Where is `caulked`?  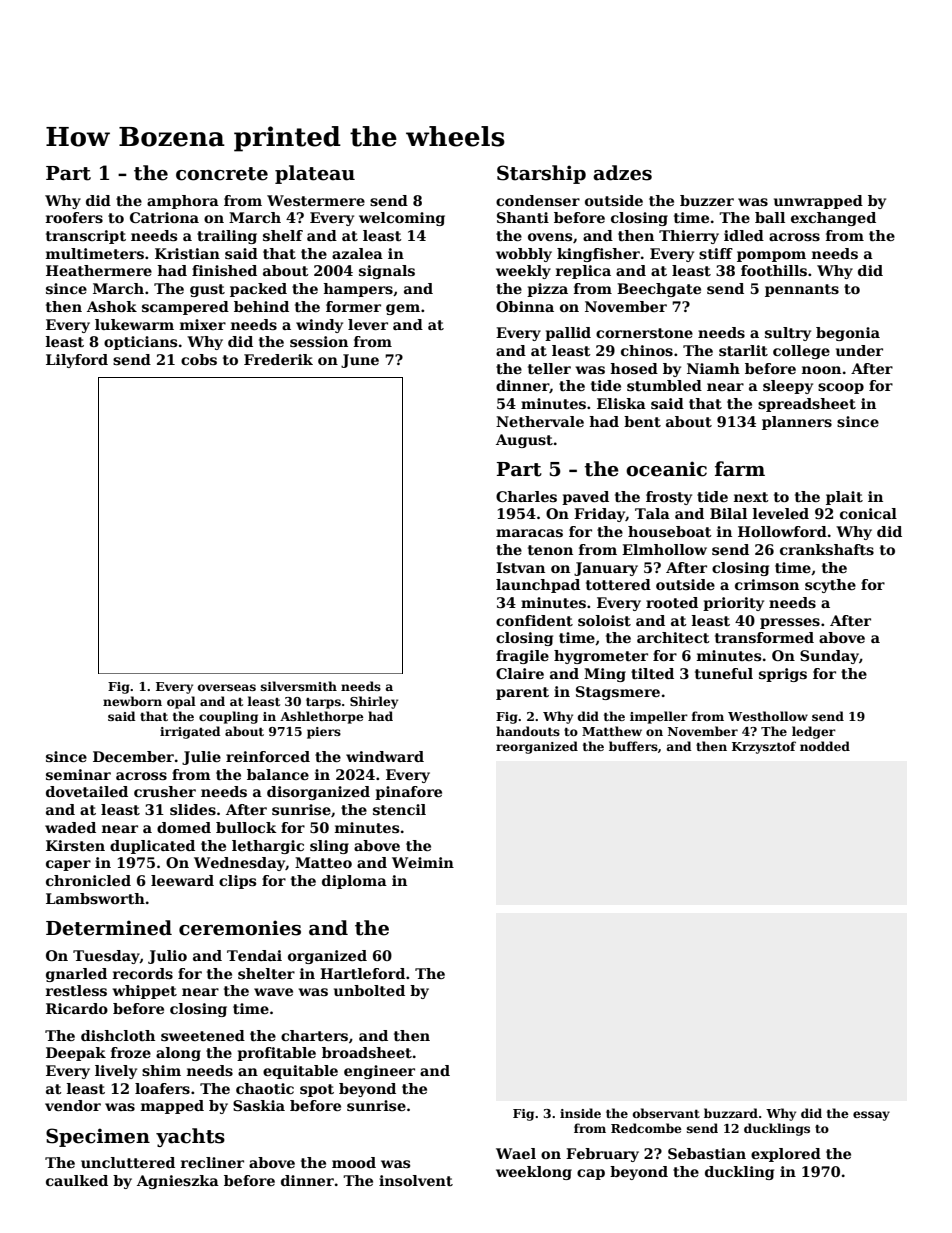
caulked is located at coordinates (77, 1180).
